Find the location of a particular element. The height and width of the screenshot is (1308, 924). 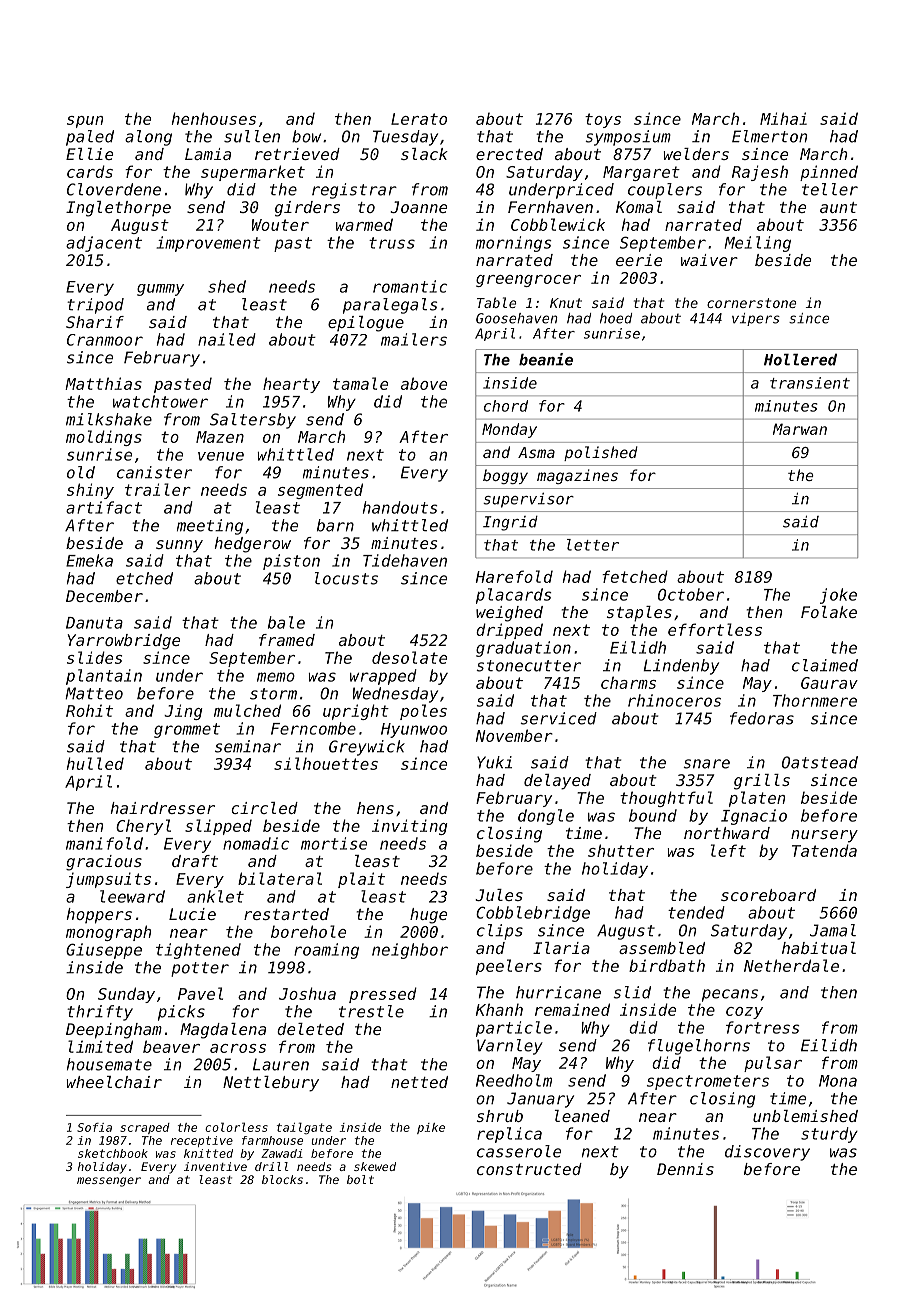

segmented is located at coordinates (320, 491).
